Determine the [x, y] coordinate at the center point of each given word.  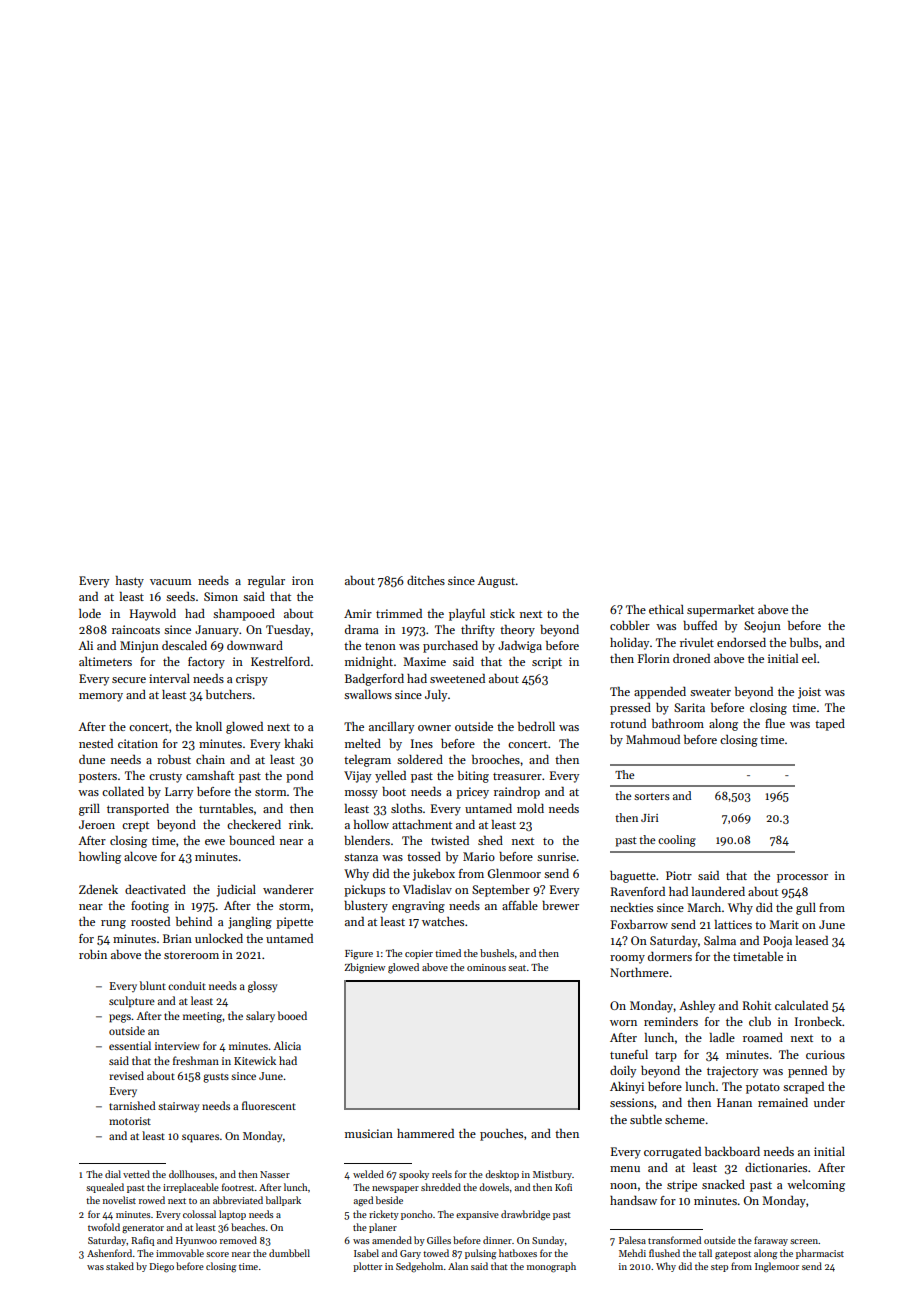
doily [623, 1072]
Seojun [762, 627]
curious [825, 1054]
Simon [221, 596]
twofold [104, 1227]
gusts [216, 1078]
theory [517, 631]
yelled [390, 777]
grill [89, 810]
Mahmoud [653, 739]
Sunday [548, 1241]
